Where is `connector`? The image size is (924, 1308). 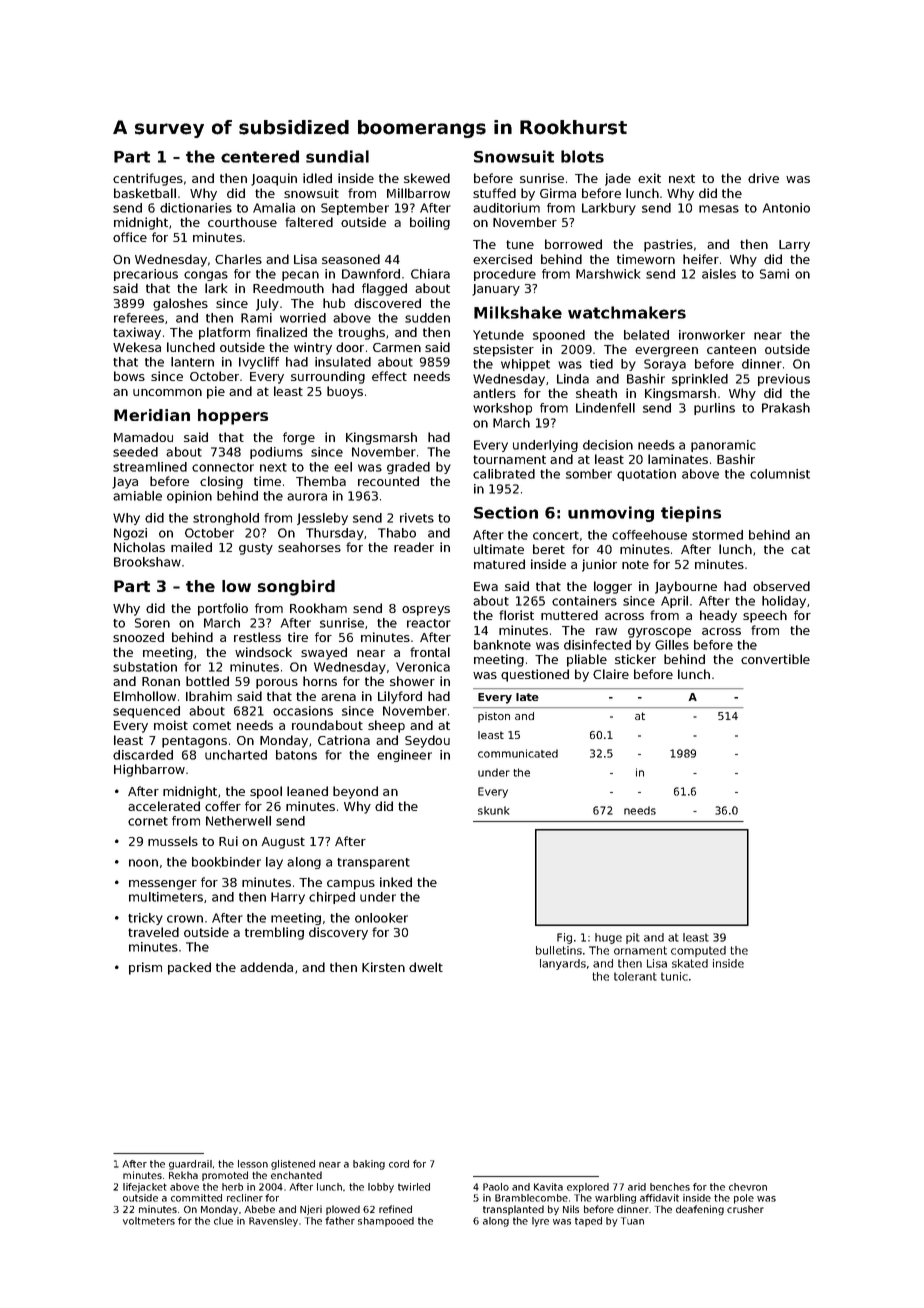
connector is located at coordinates (223, 467).
